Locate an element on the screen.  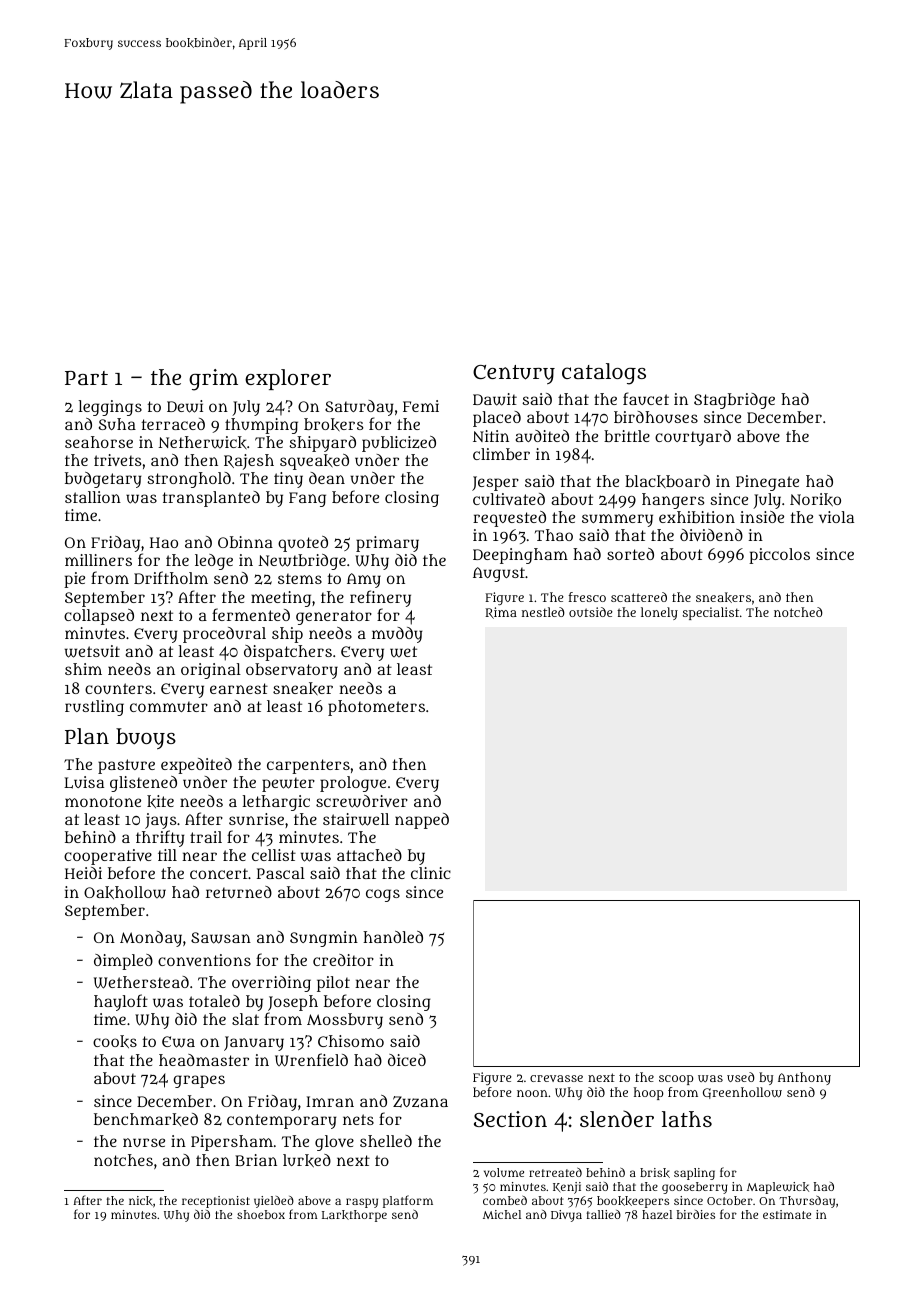
Pipersham is located at coordinates (232, 1143).
